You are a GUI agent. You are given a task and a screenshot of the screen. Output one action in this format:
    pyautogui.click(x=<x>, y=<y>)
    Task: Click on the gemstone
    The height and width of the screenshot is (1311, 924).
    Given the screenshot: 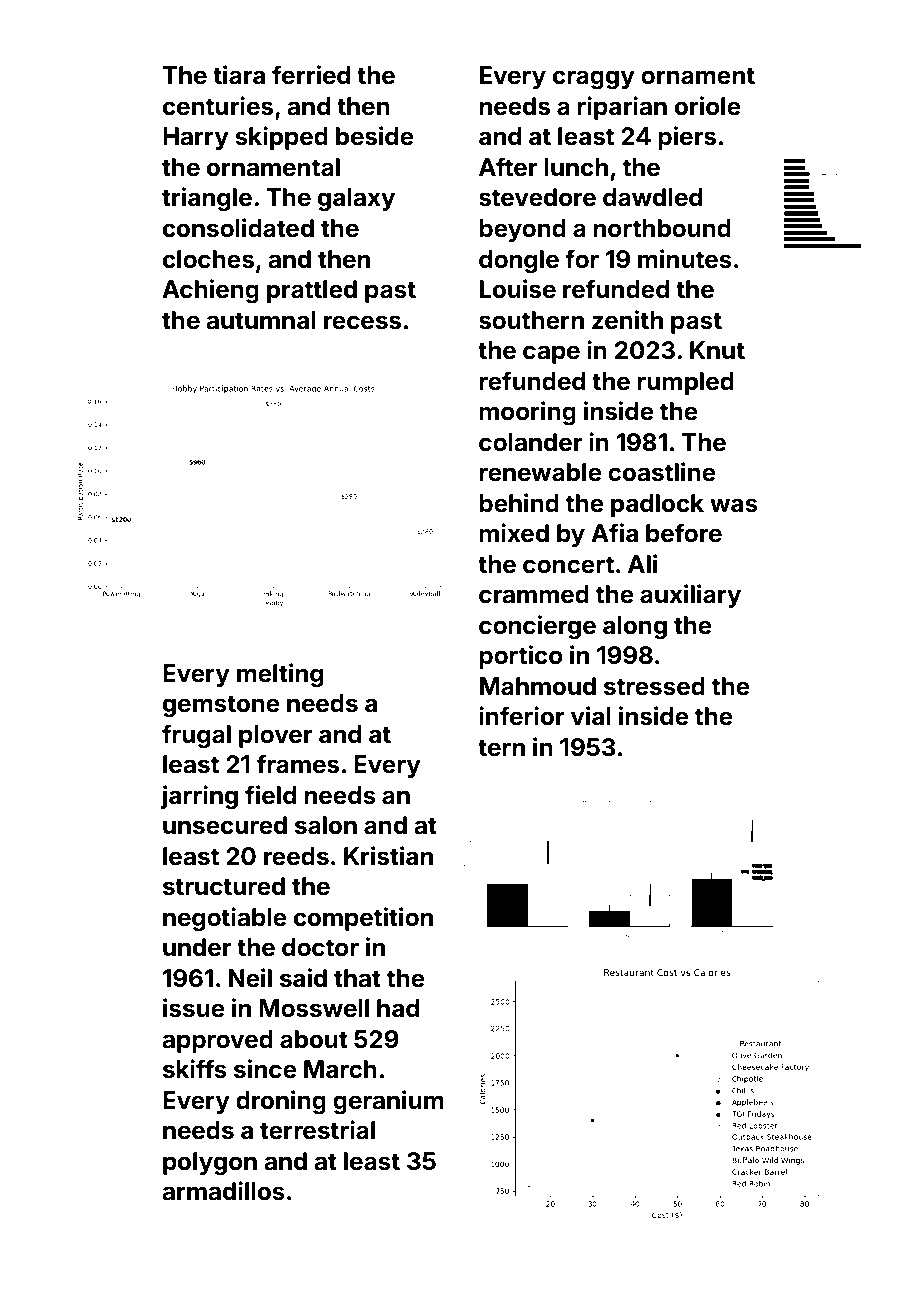 What is the action you would take?
    pyautogui.click(x=221, y=706)
